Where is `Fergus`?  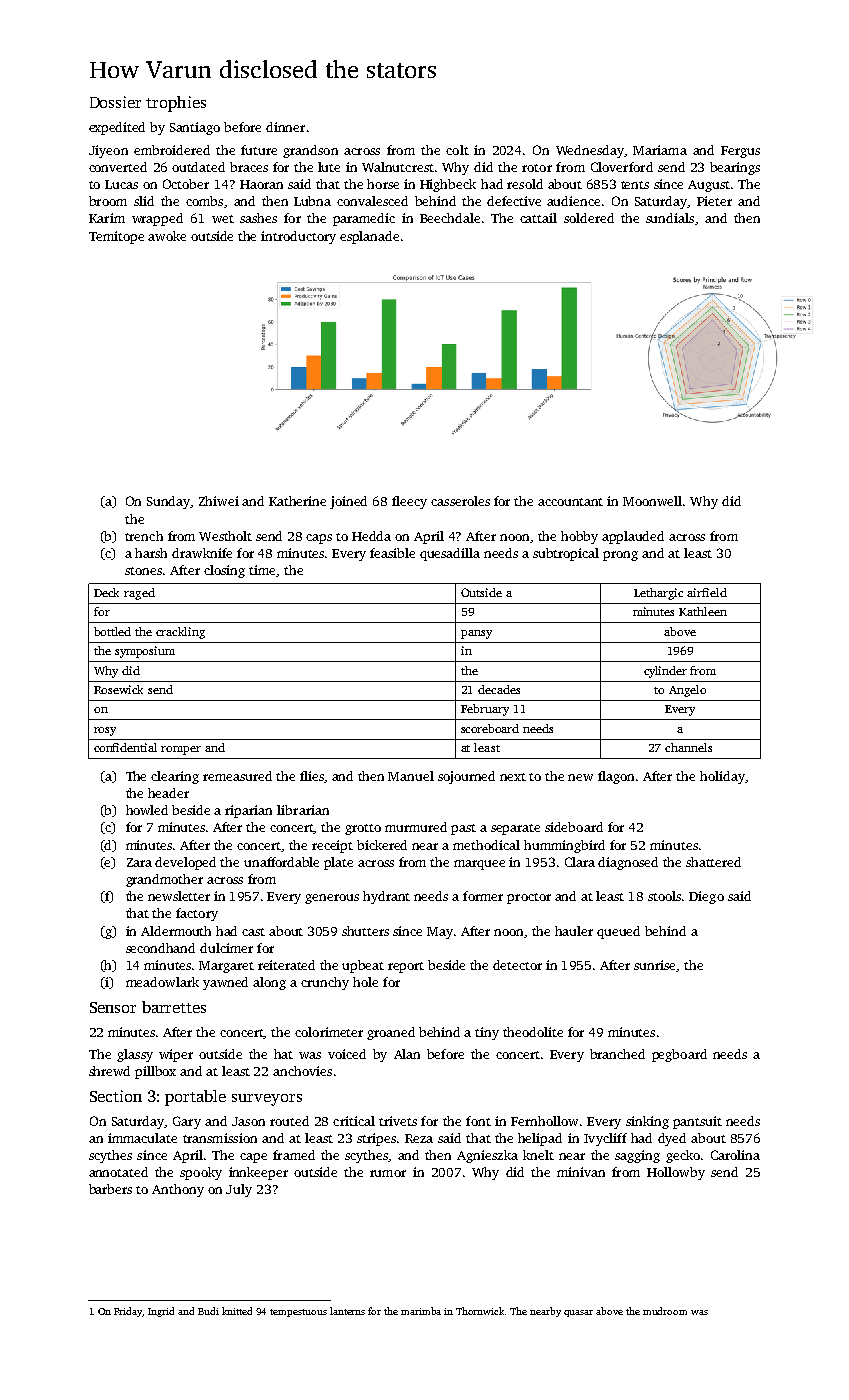 Fergus is located at coordinates (740, 152).
